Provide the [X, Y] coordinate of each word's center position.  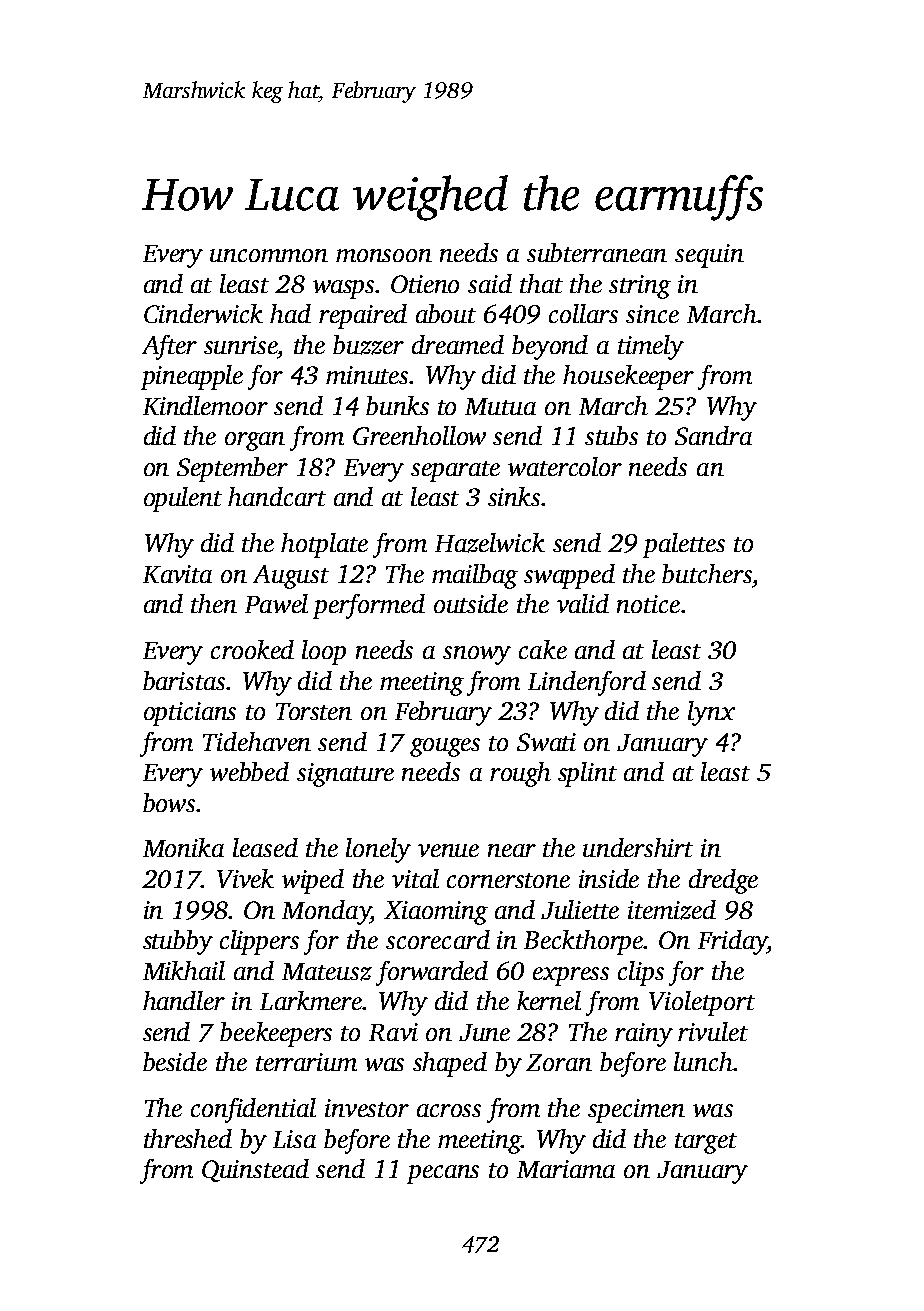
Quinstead [255, 1170]
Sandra [713, 435]
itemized [672, 910]
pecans [443, 1174]
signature [345, 775]
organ [255, 441]
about [446, 313]
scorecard [438, 939]
